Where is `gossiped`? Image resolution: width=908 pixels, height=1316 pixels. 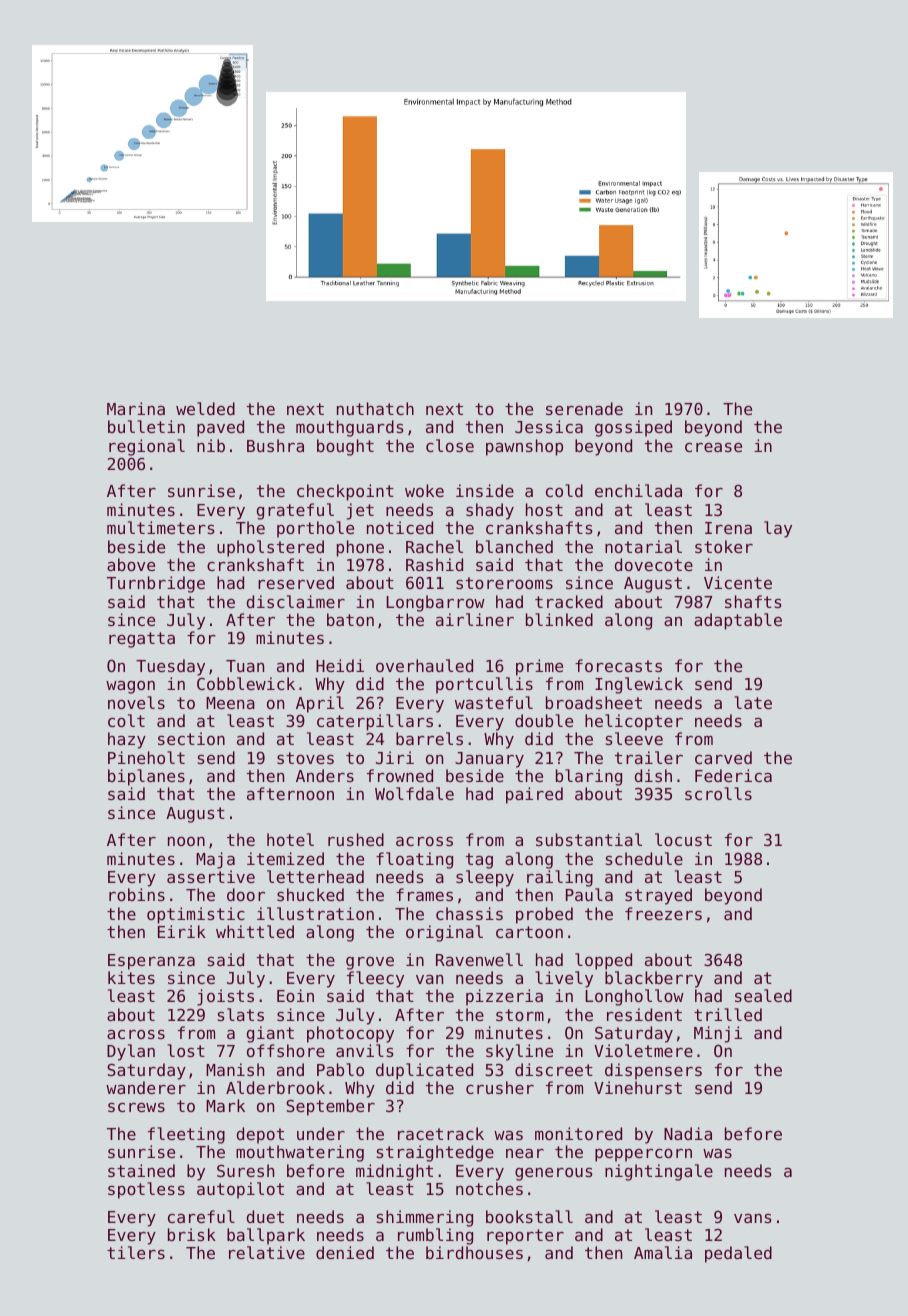
gossiped is located at coordinates (633, 428).
